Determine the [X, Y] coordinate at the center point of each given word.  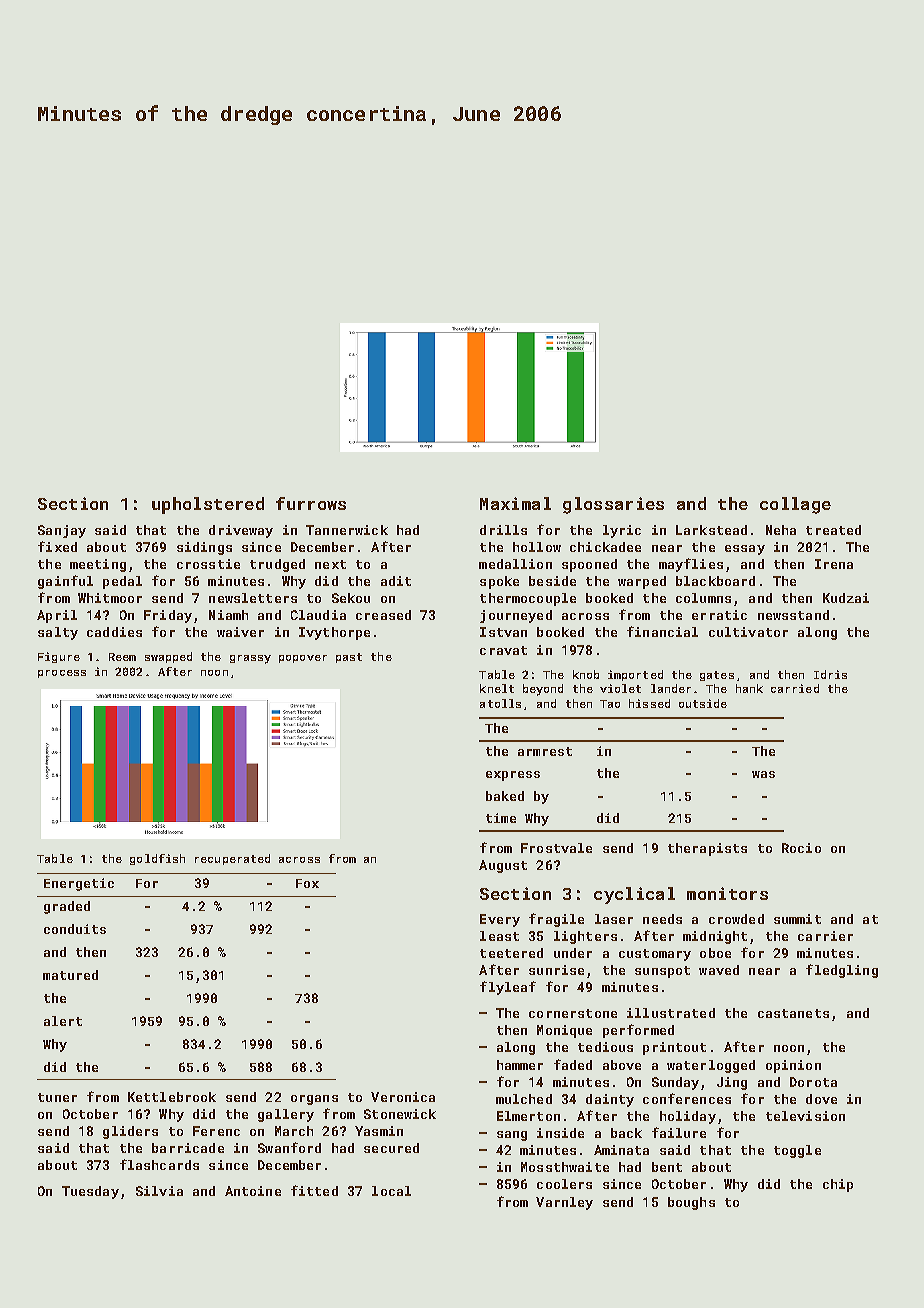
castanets [793, 1013]
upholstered [208, 505]
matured [70, 975]
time [501, 818]
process [62, 674]
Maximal [515, 503]
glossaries [613, 505]
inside [560, 1133]
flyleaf [508, 988]
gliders [130, 1132]
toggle [797, 1151]
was [763, 774]
